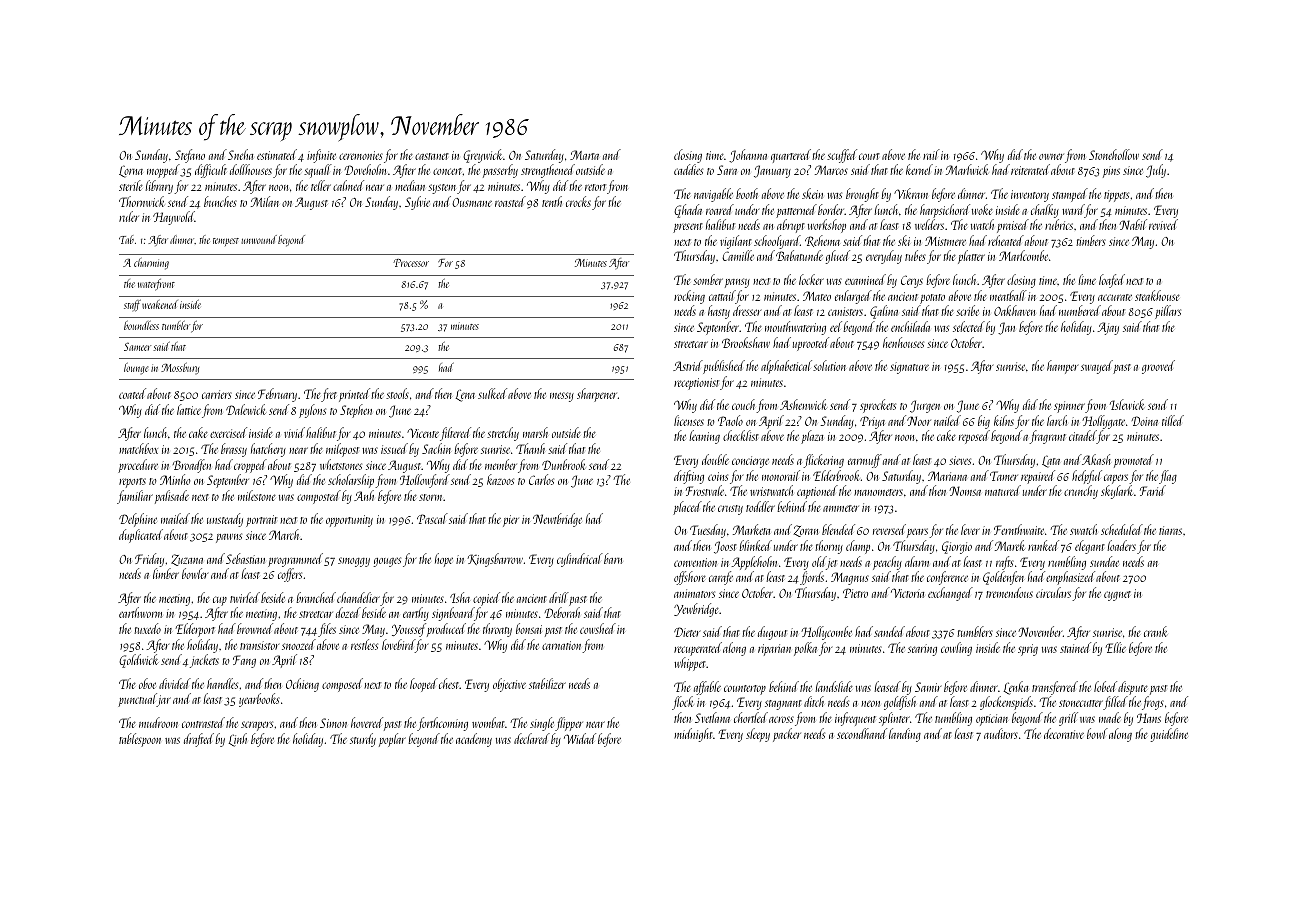 This image has height=924, width=1308. Describe the element at coordinates (817, 296) in the image. I see `Mateo` at that location.
